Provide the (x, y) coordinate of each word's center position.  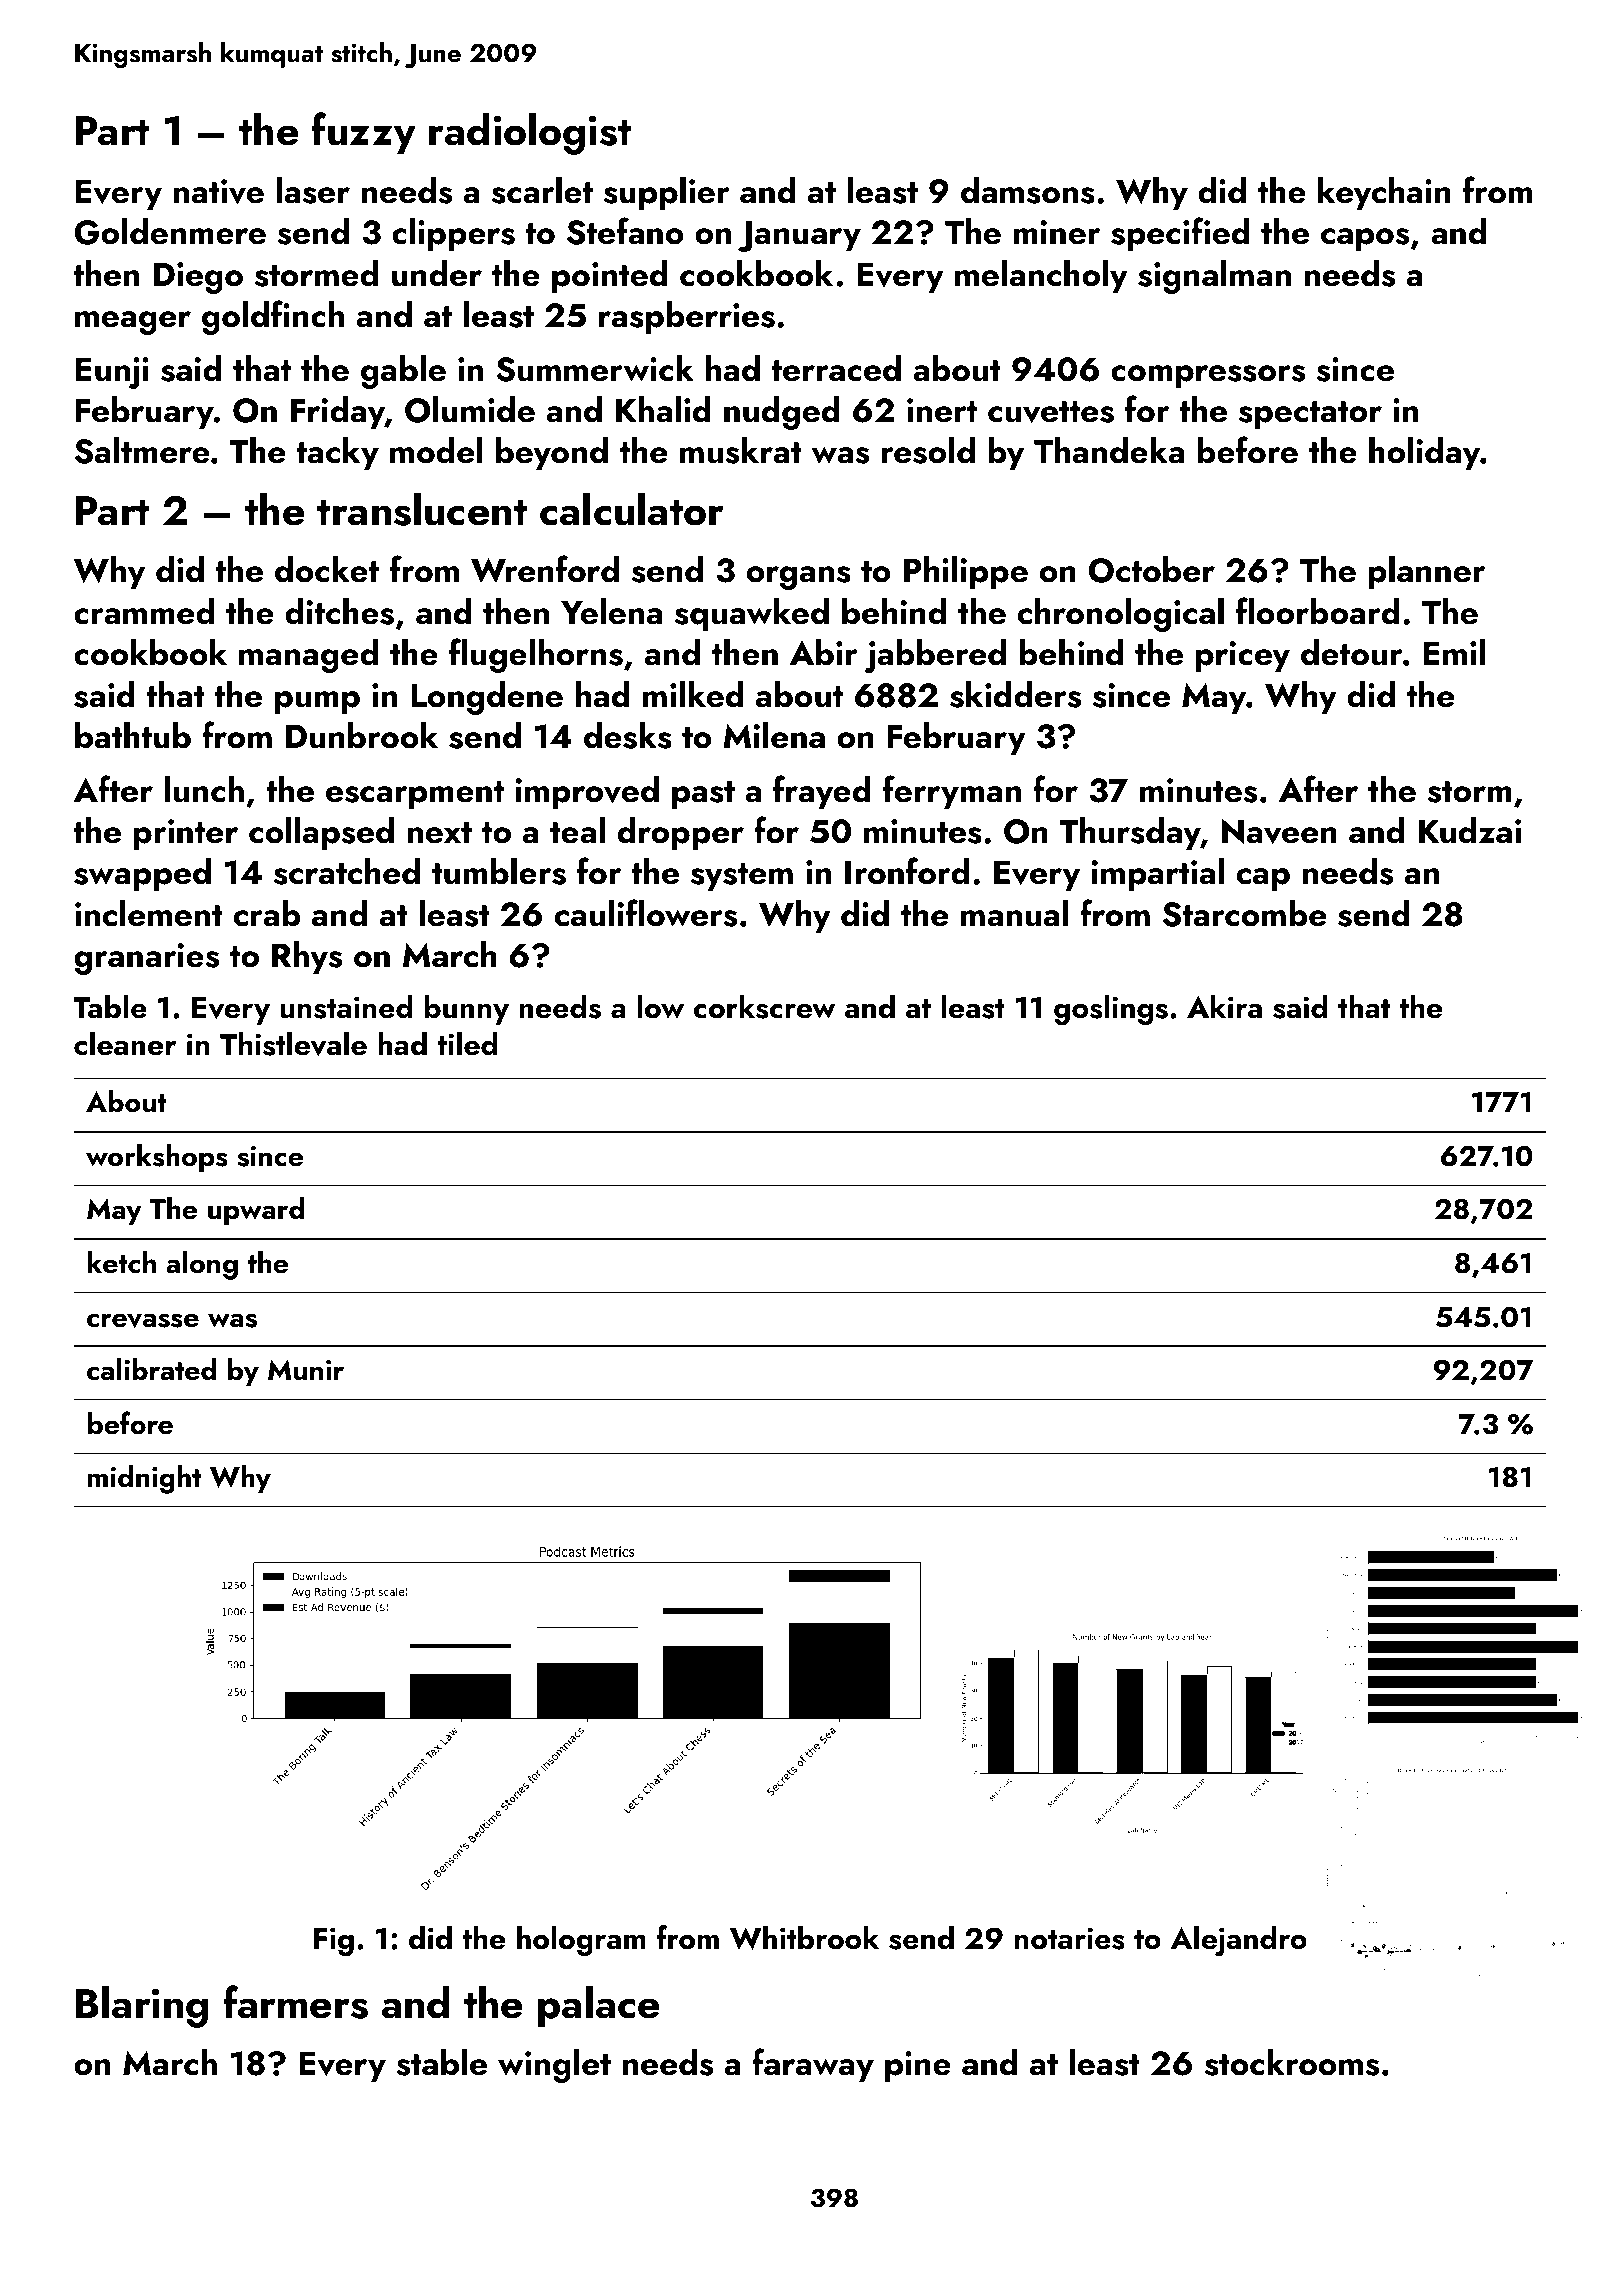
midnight (144, 1479)
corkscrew (765, 1006)
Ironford (907, 871)
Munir (306, 1370)
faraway (813, 2065)
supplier (667, 194)
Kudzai (1469, 830)
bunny (466, 1009)
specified (1180, 234)
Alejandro (1238, 1940)
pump (317, 703)
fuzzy (363, 133)
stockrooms (1292, 2062)
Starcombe (1244, 913)
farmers (295, 2002)
